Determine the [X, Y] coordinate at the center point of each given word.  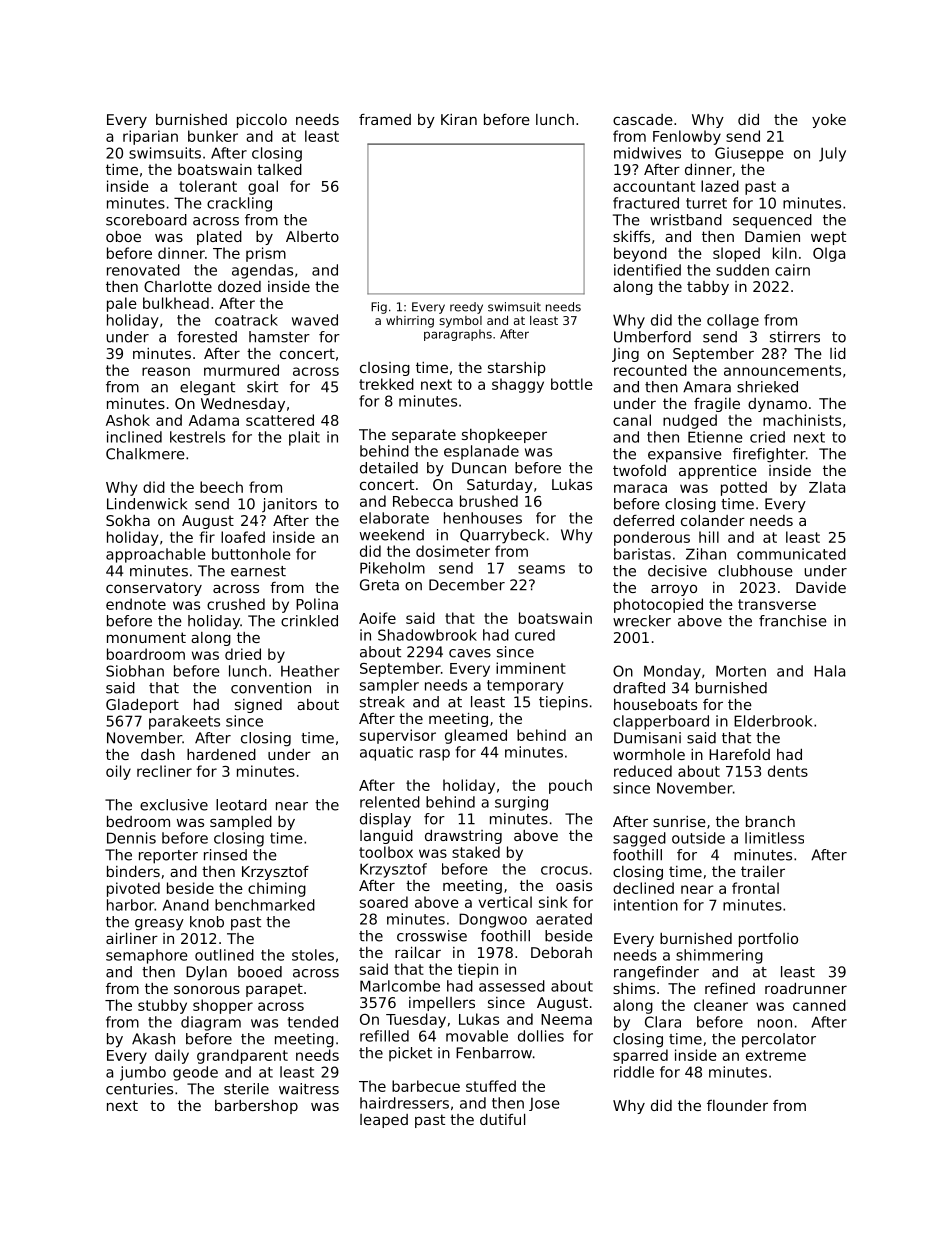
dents [788, 771]
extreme [776, 1055]
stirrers [795, 337]
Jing [625, 355]
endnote [136, 604]
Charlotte [178, 286]
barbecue [426, 1086]
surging [521, 803]
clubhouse [755, 571]
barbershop [256, 1107]
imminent [531, 668]
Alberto [312, 236]
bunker [213, 136]
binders [133, 871]
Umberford [652, 337]
